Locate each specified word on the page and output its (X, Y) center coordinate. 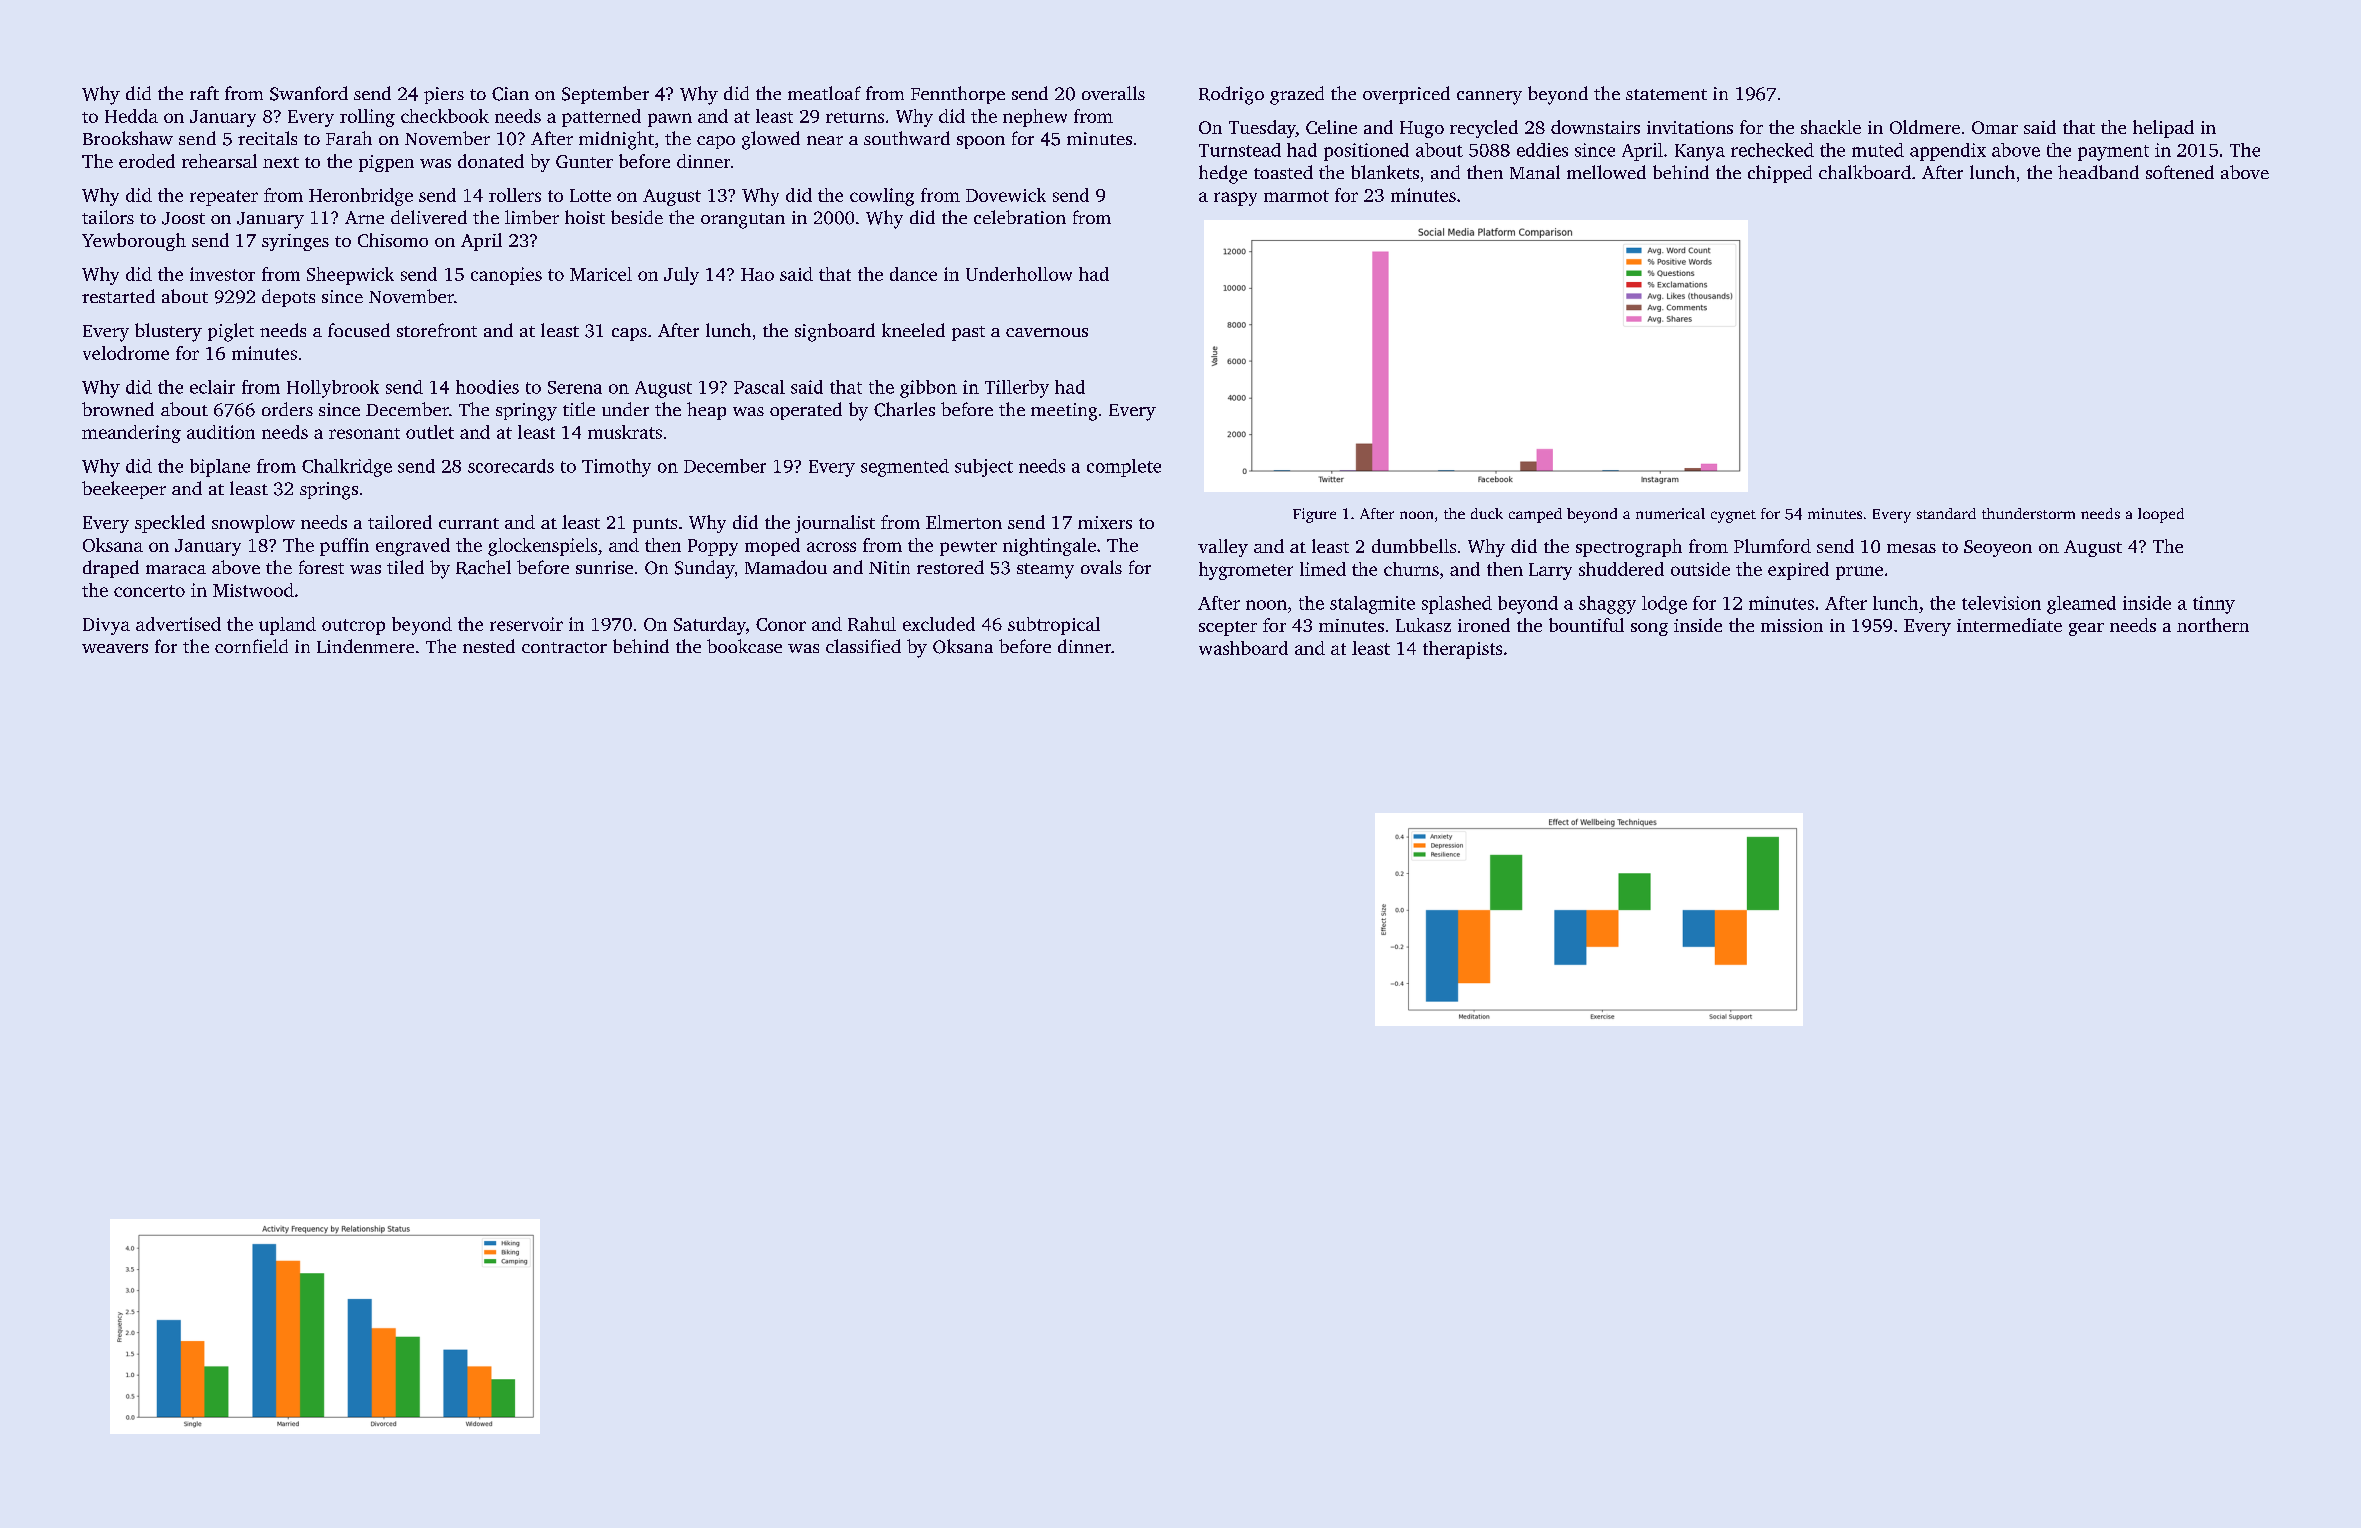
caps (629, 334)
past (968, 333)
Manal (1535, 172)
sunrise (604, 567)
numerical (1670, 513)
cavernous (1047, 332)
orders (287, 409)
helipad (2163, 129)
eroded (147, 161)
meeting (1064, 412)
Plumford (1772, 546)
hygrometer (1246, 571)
